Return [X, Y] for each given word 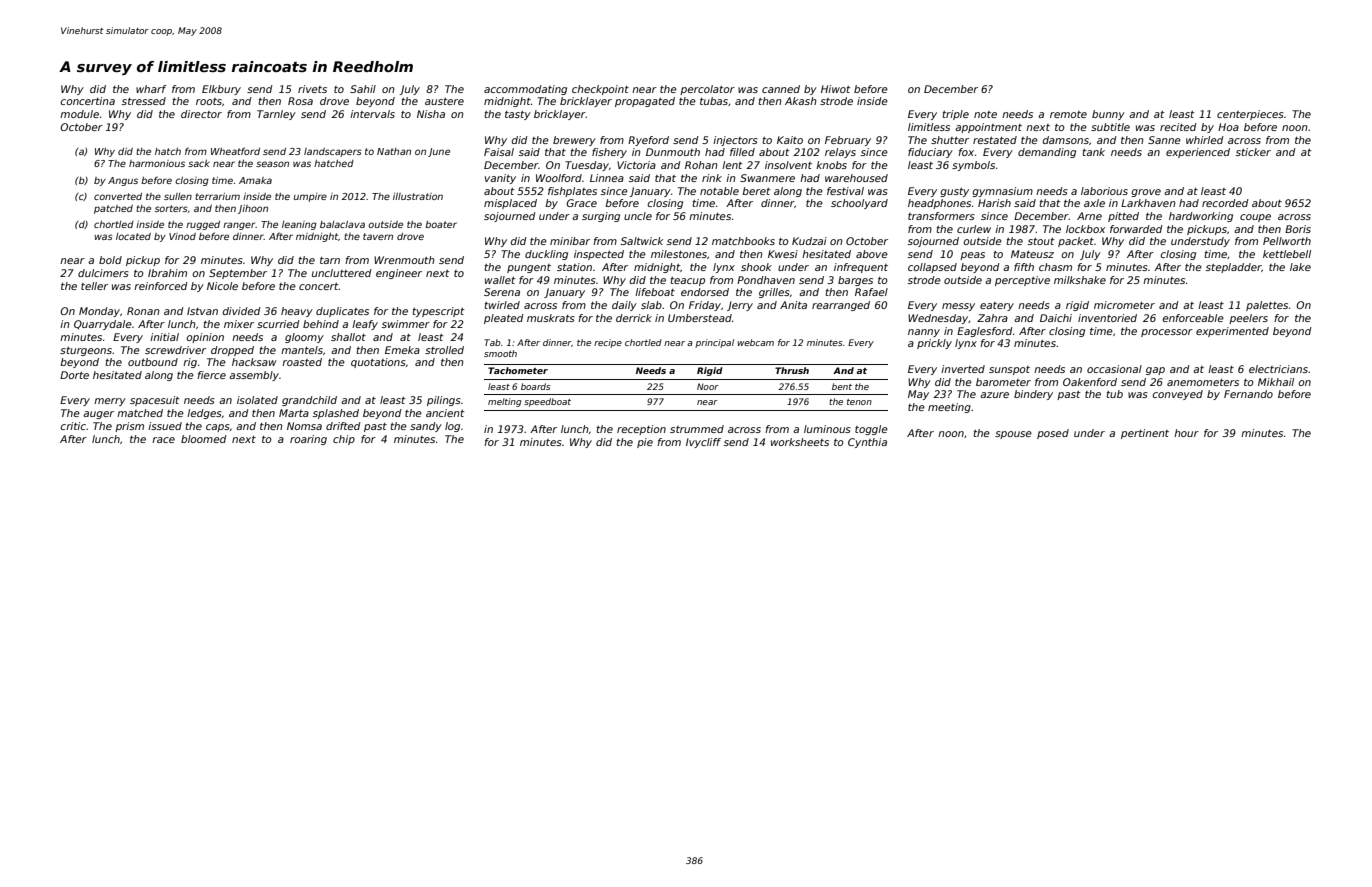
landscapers [333, 152]
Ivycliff [703, 443]
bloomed [204, 439]
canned [781, 89]
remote [1068, 114]
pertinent [1145, 434]
